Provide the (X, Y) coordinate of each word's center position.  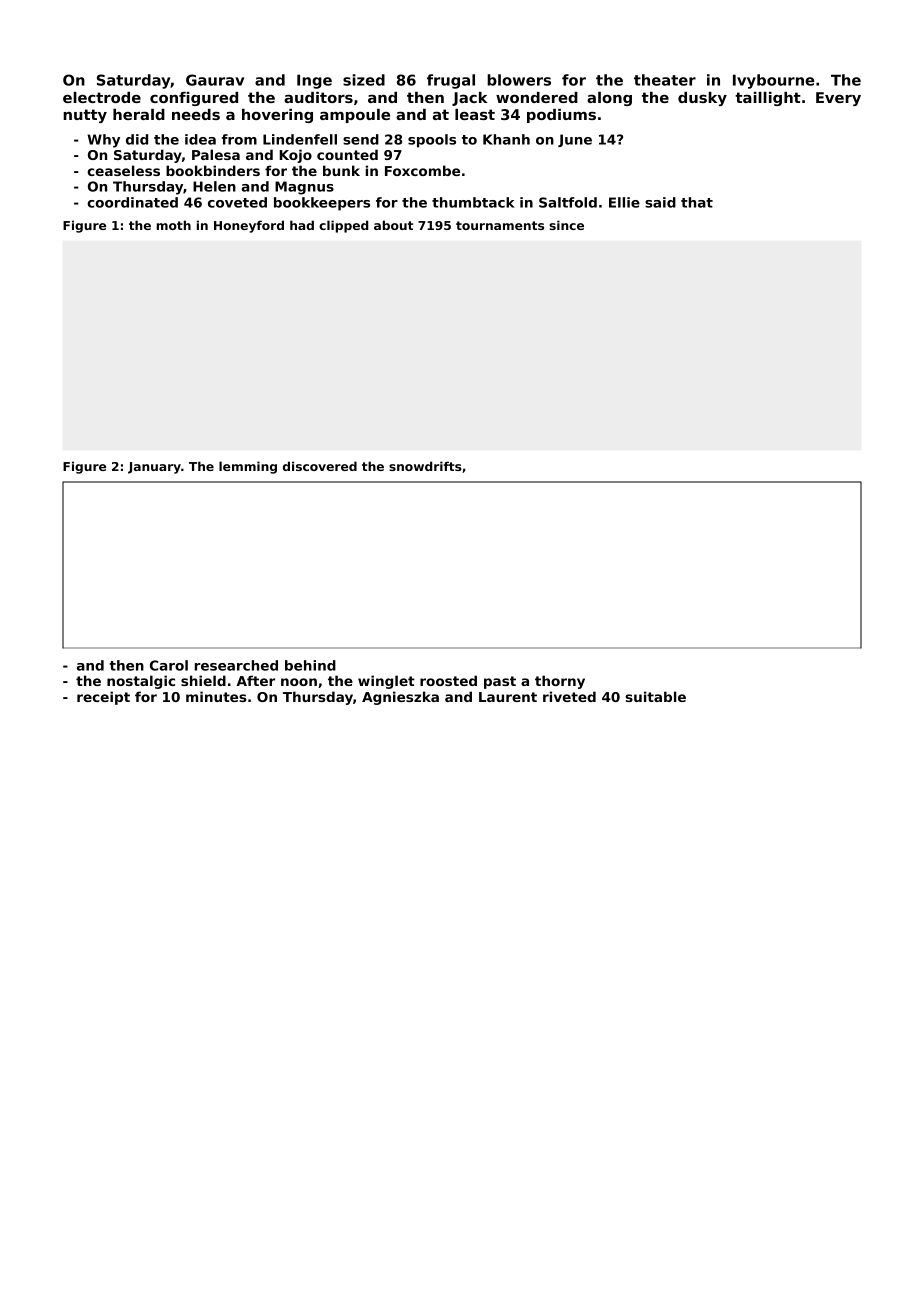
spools (432, 141)
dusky (702, 99)
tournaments (500, 225)
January (154, 468)
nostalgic (141, 682)
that (697, 202)
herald (139, 114)
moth (174, 225)
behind (310, 665)
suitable (655, 696)
